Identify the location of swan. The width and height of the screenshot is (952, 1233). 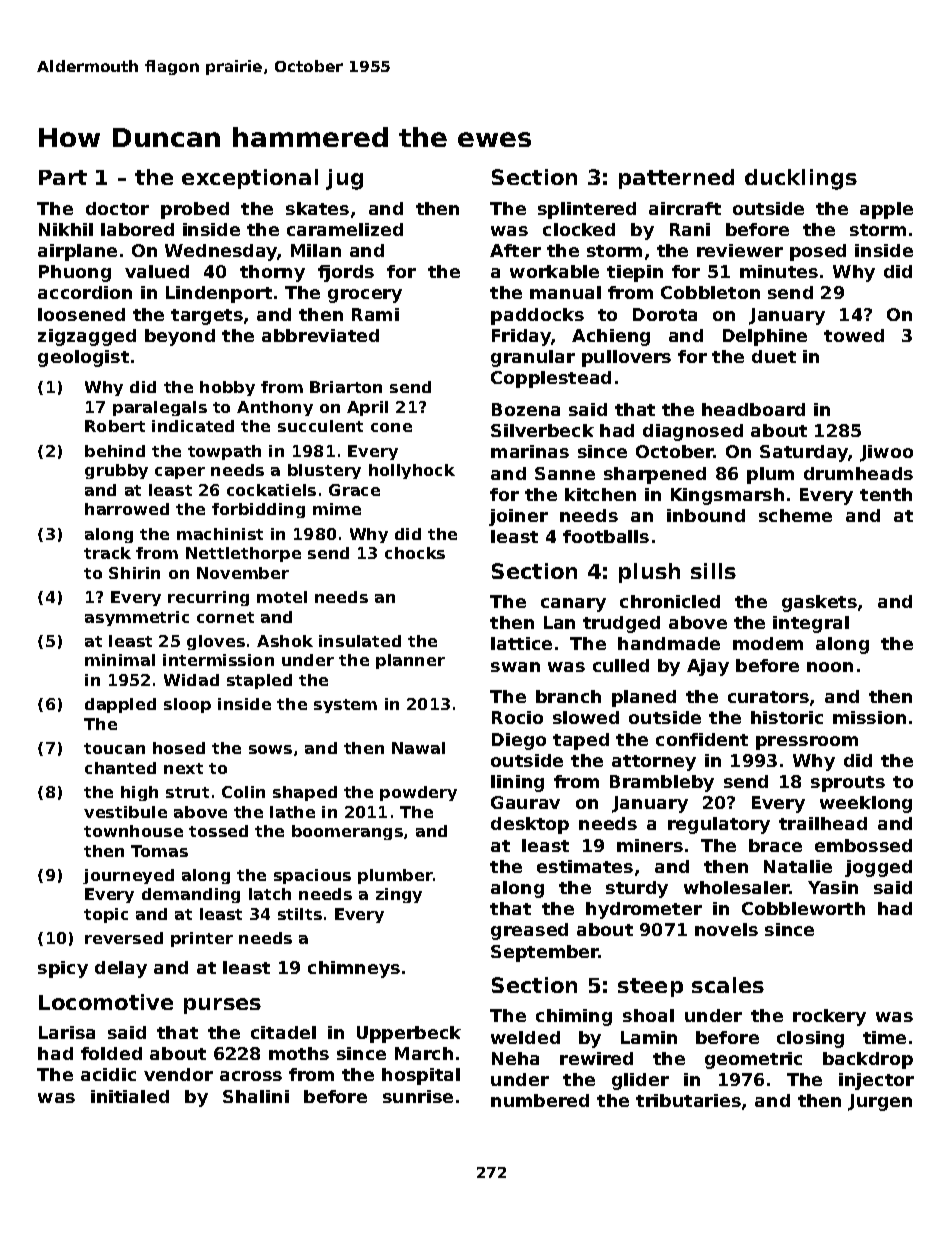
(515, 667).
